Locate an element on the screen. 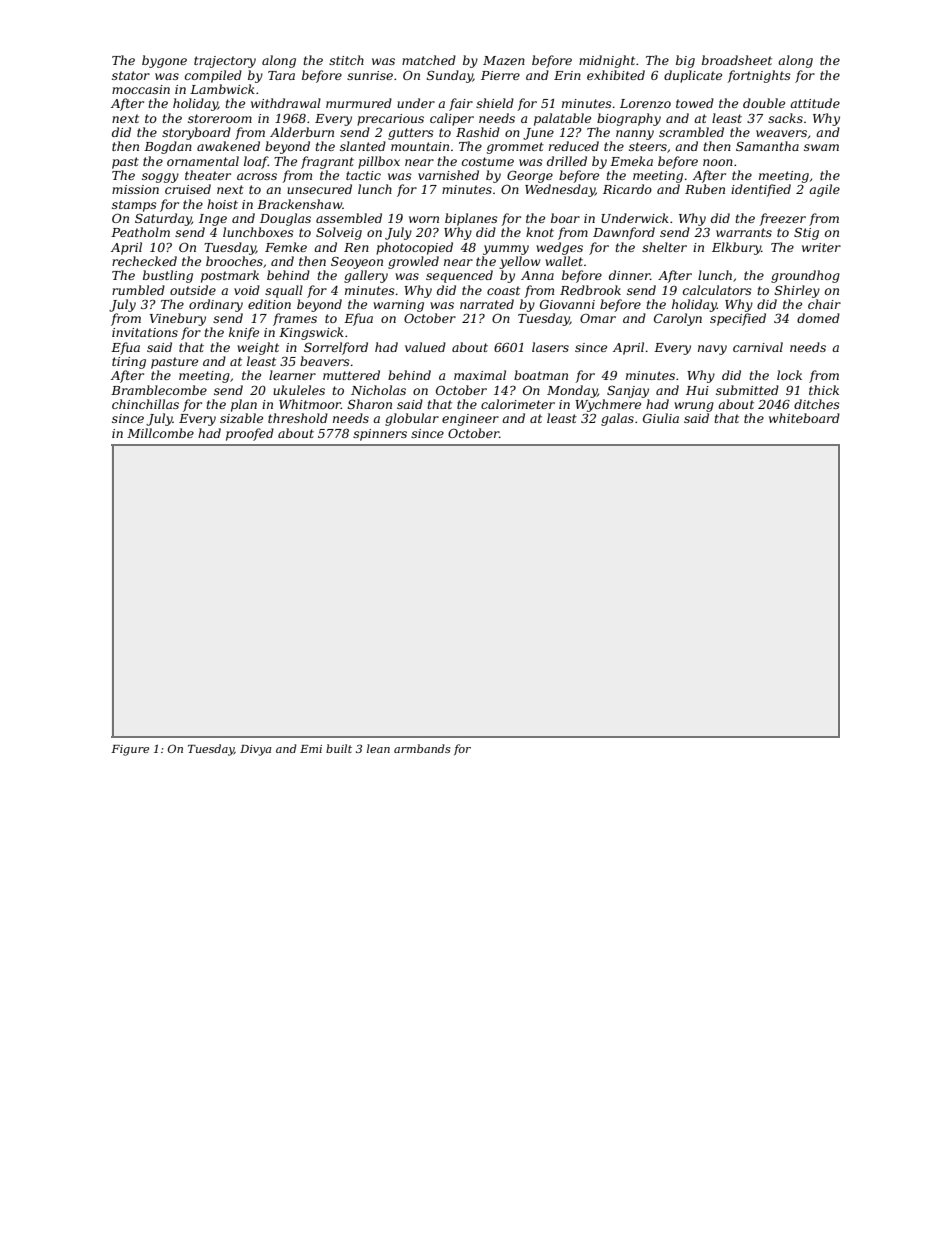 This screenshot has height=1233, width=952. navy is located at coordinates (712, 350).
